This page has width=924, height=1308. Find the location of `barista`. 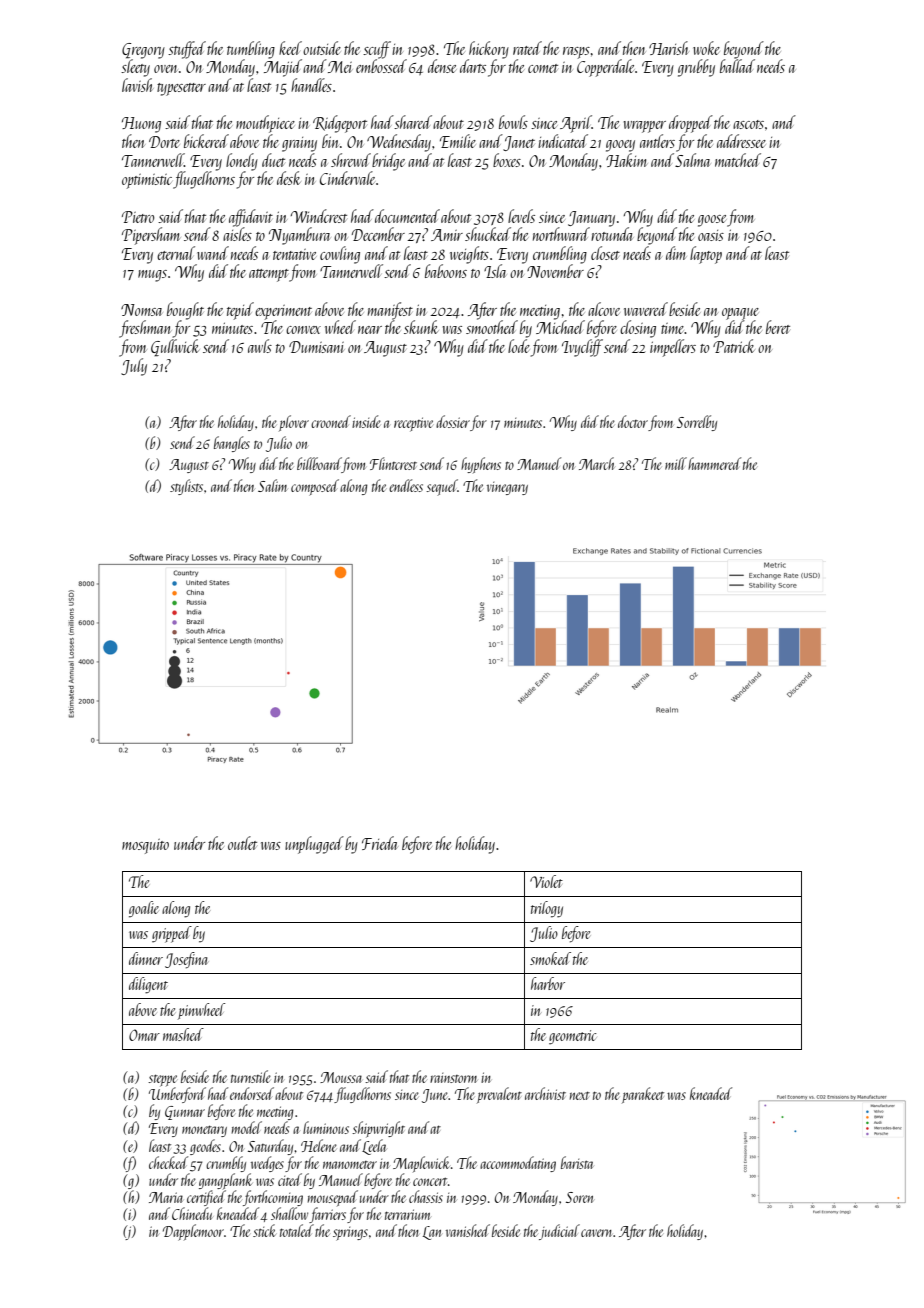

barista is located at coordinates (577, 1162).
